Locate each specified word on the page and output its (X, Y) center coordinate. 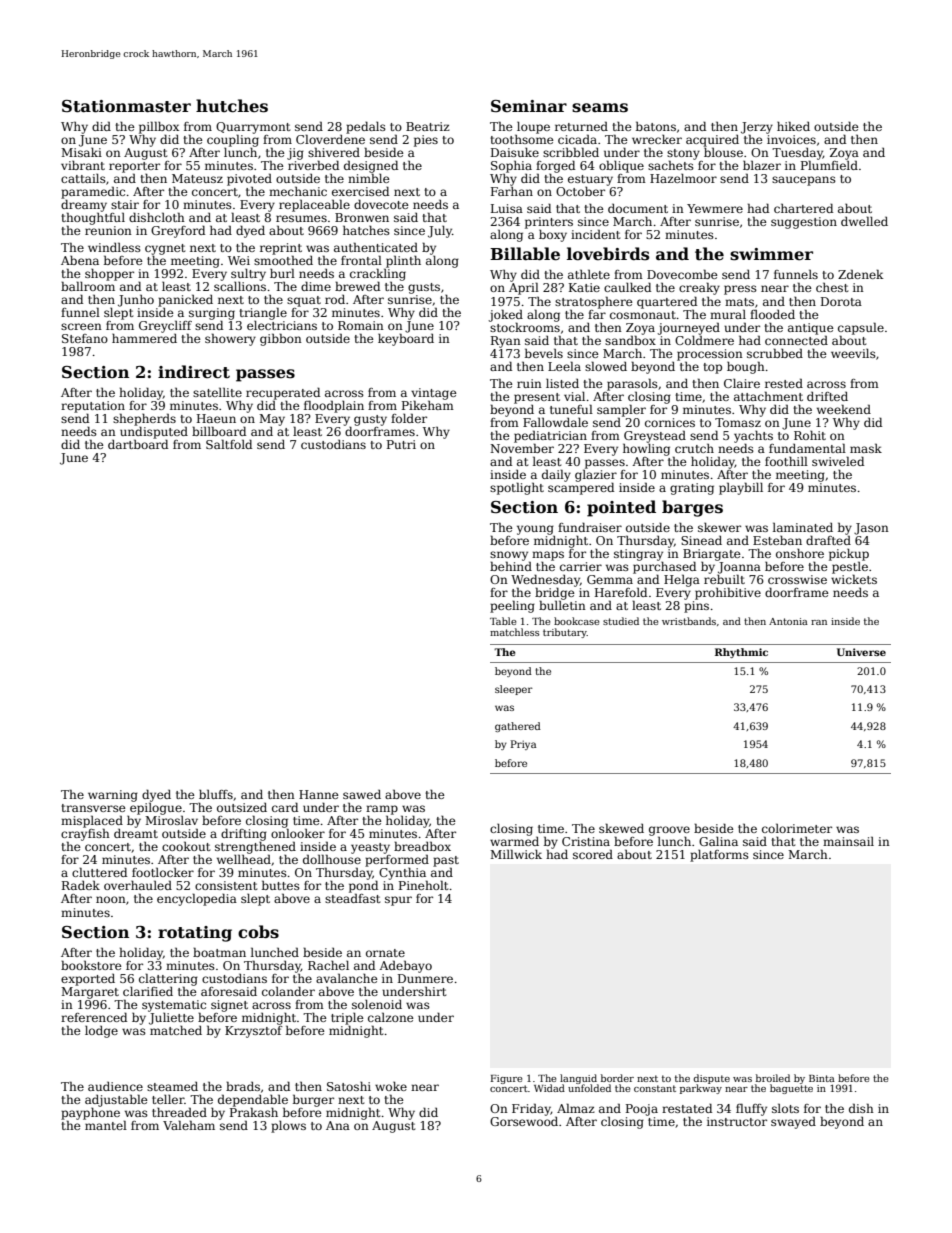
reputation (93, 407)
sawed (362, 794)
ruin (529, 383)
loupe (533, 128)
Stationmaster (126, 106)
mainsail (848, 841)
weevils (853, 353)
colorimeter (797, 828)
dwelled (864, 221)
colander (288, 991)
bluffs (216, 794)
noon (111, 899)
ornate (385, 953)
